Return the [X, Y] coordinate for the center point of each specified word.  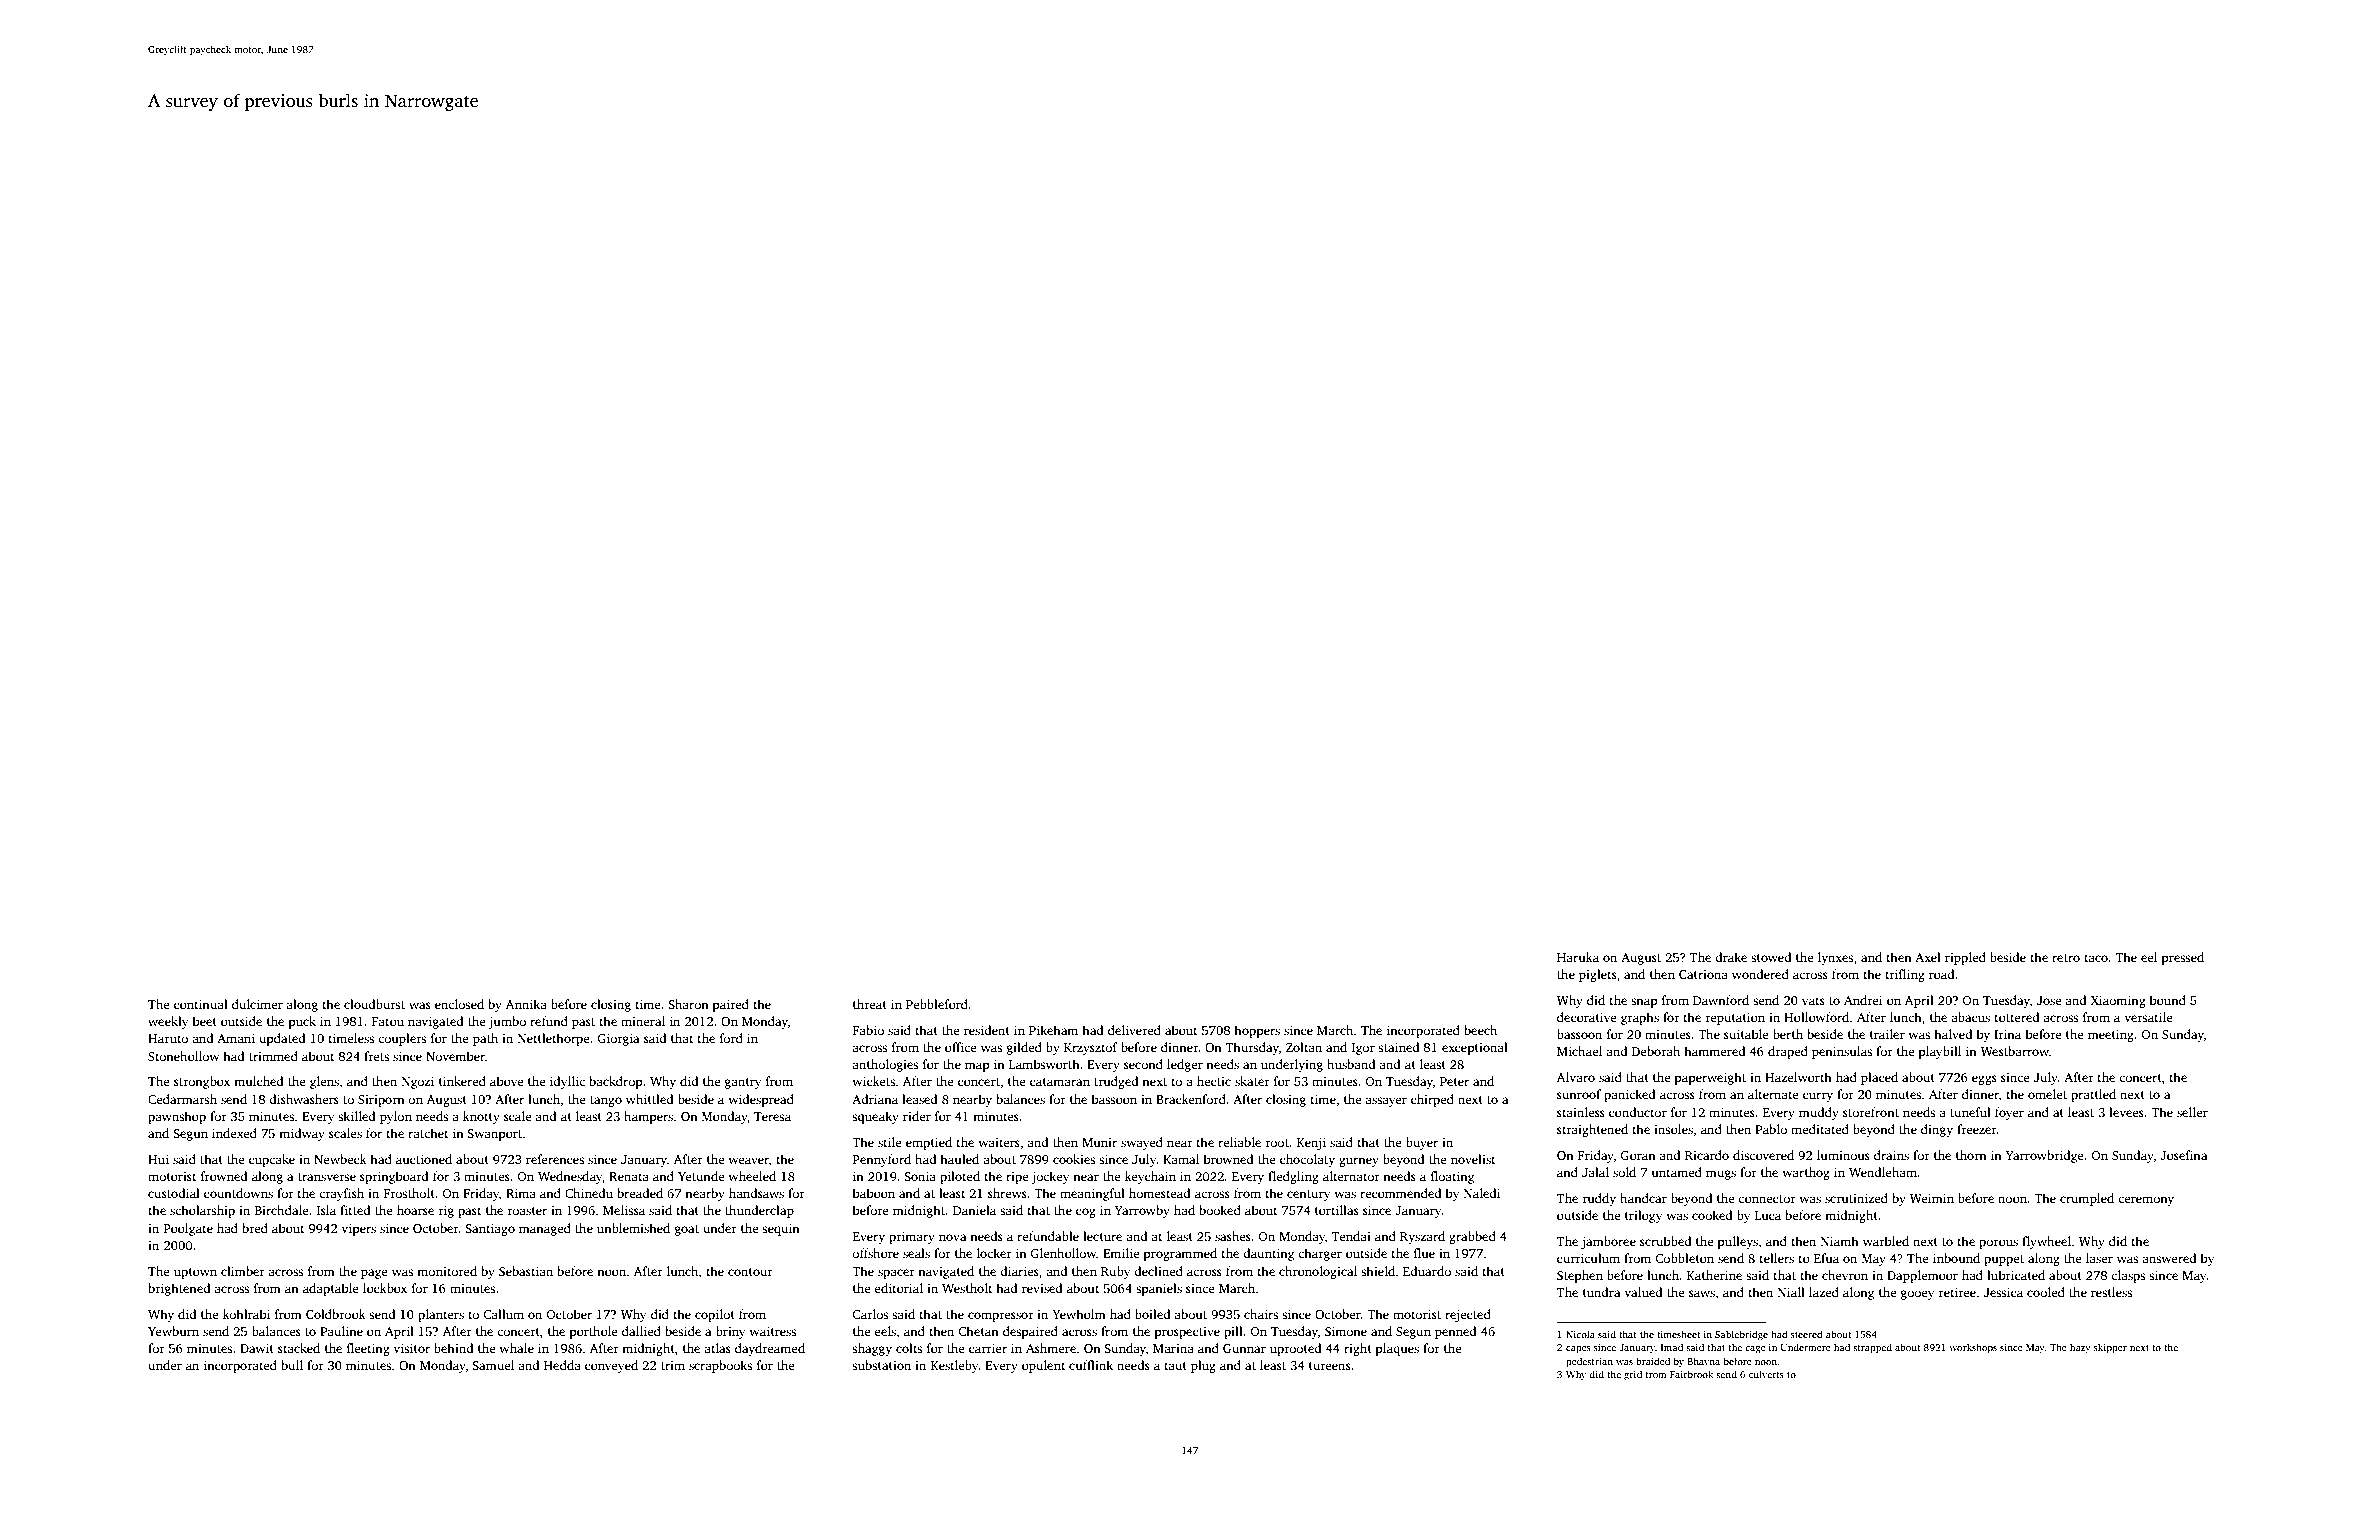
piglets [1598, 975]
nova [953, 1237]
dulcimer [257, 1004]
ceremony [2146, 1201]
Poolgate [188, 1229]
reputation [1735, 1019]
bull [292, 1365]
